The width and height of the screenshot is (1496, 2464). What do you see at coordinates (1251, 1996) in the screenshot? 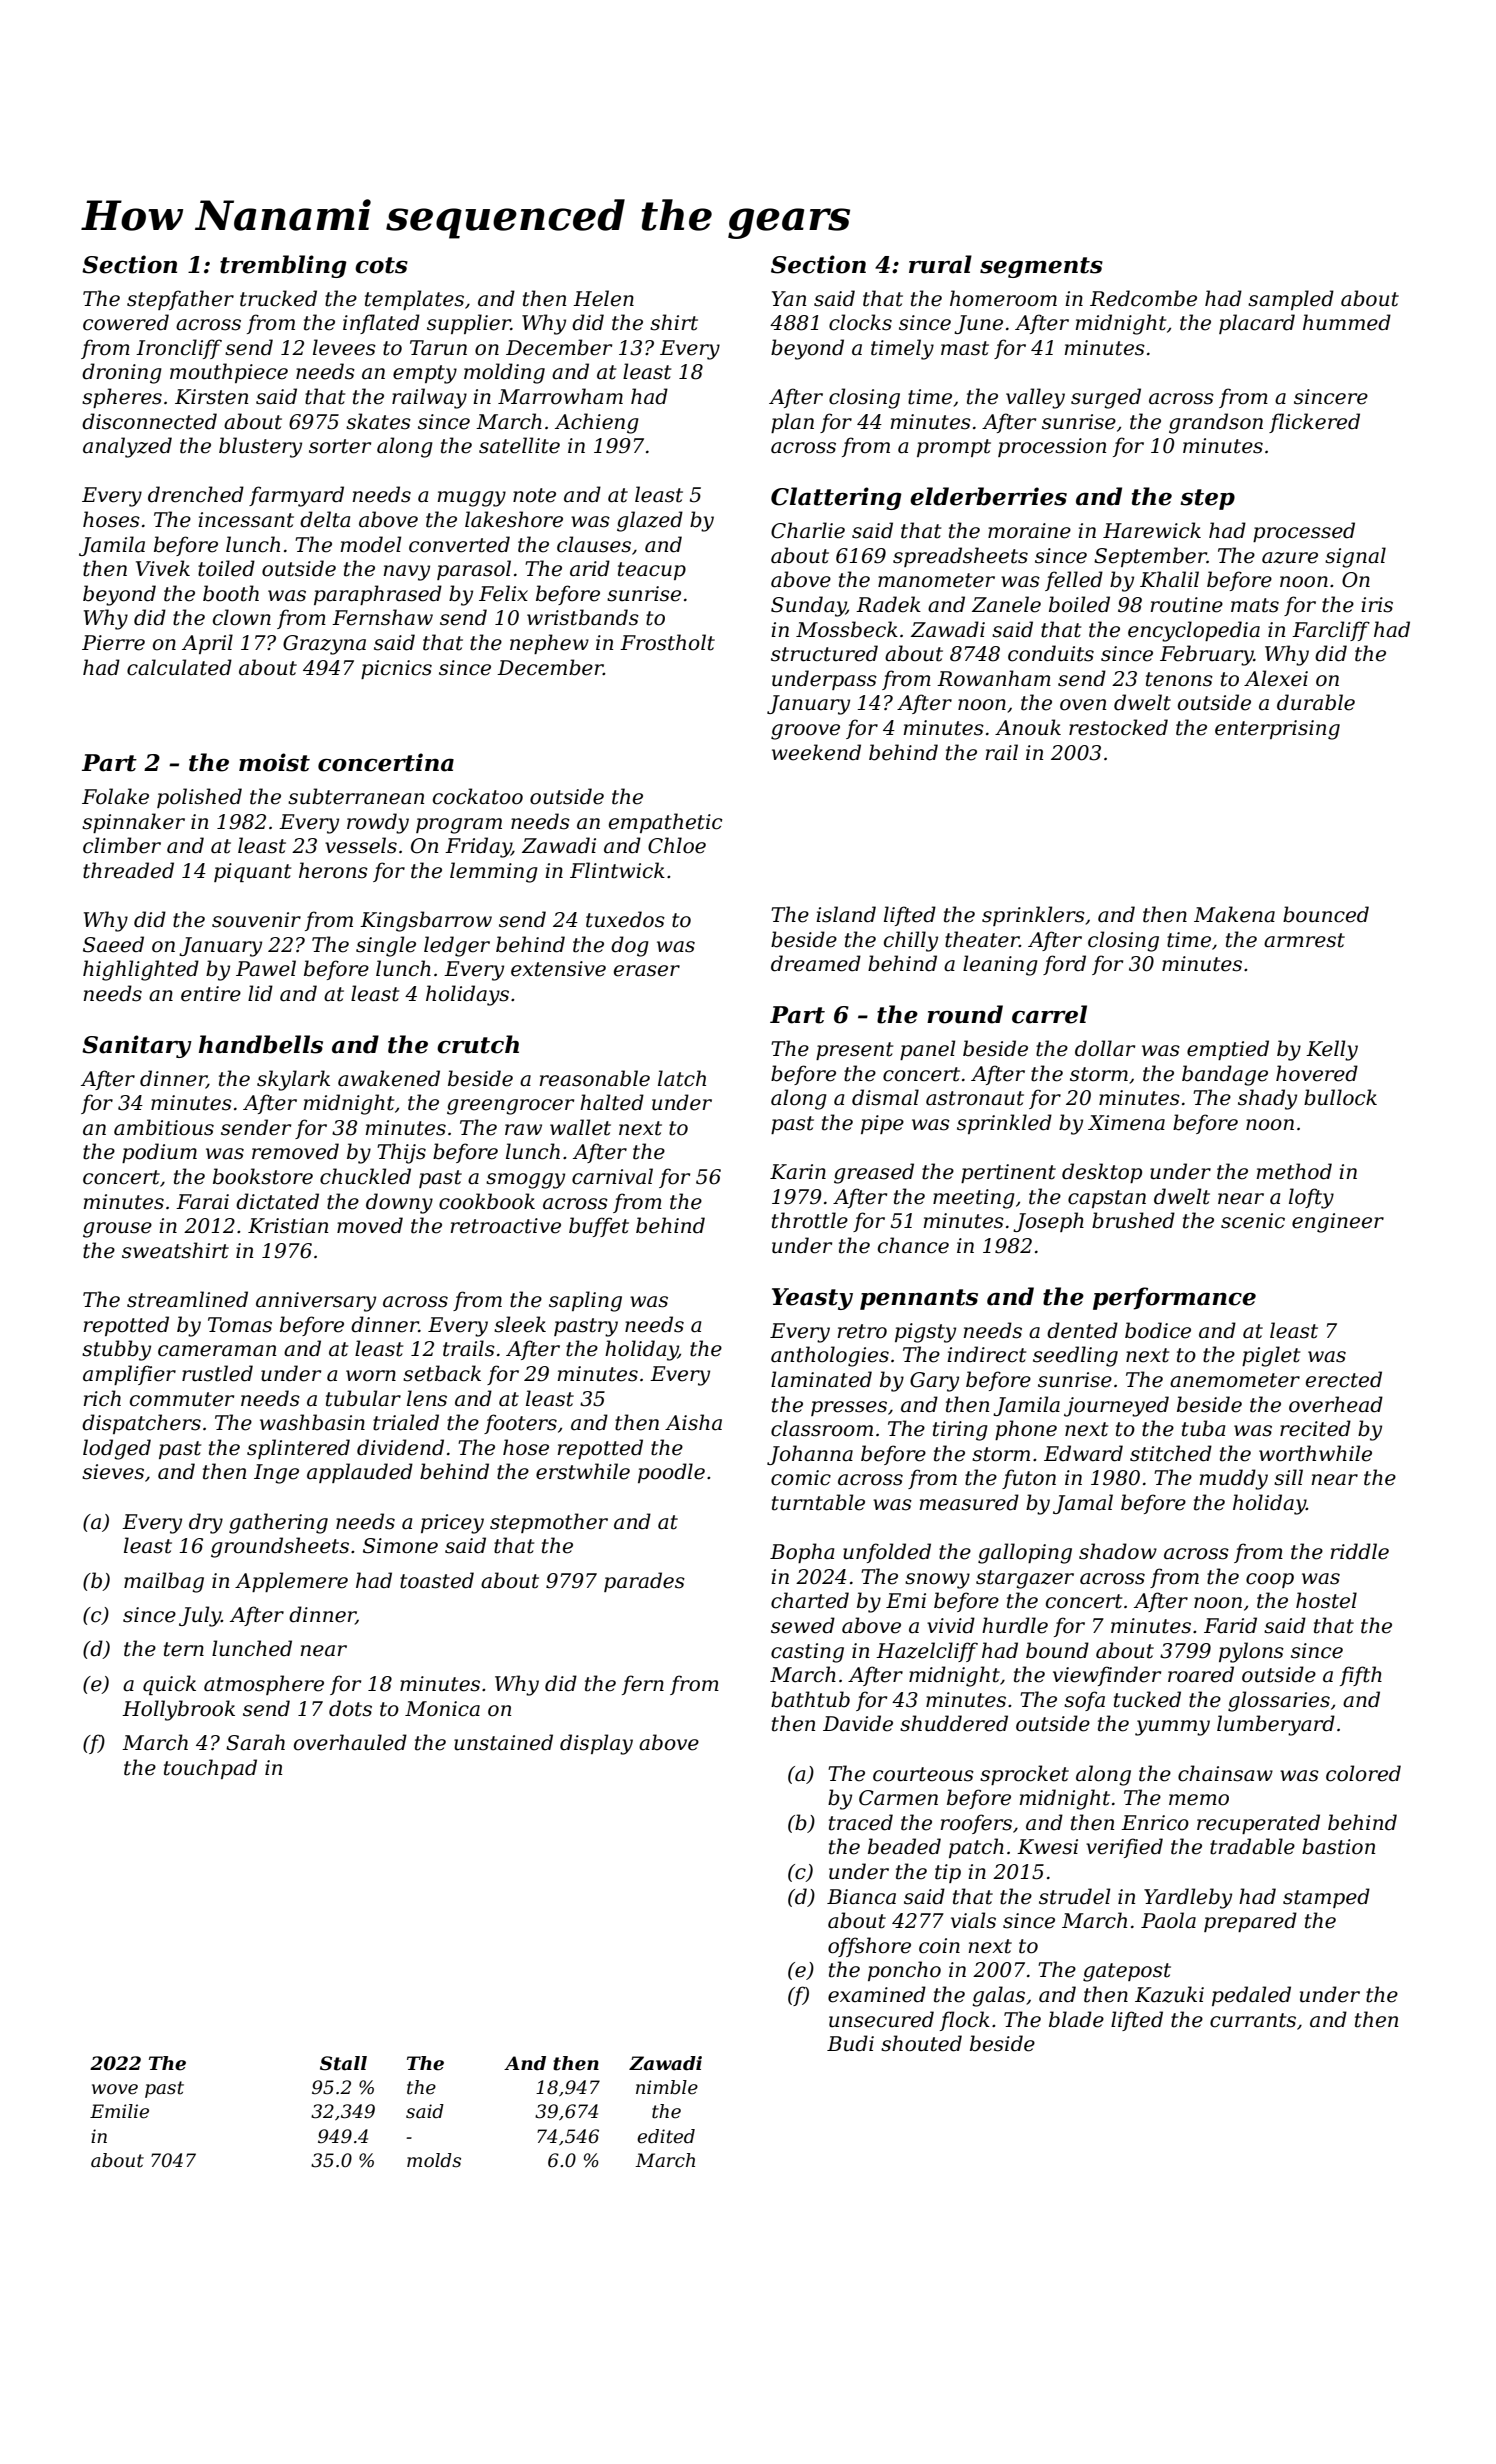
I see `pedaled` at bounding box center [1251, 1996].
